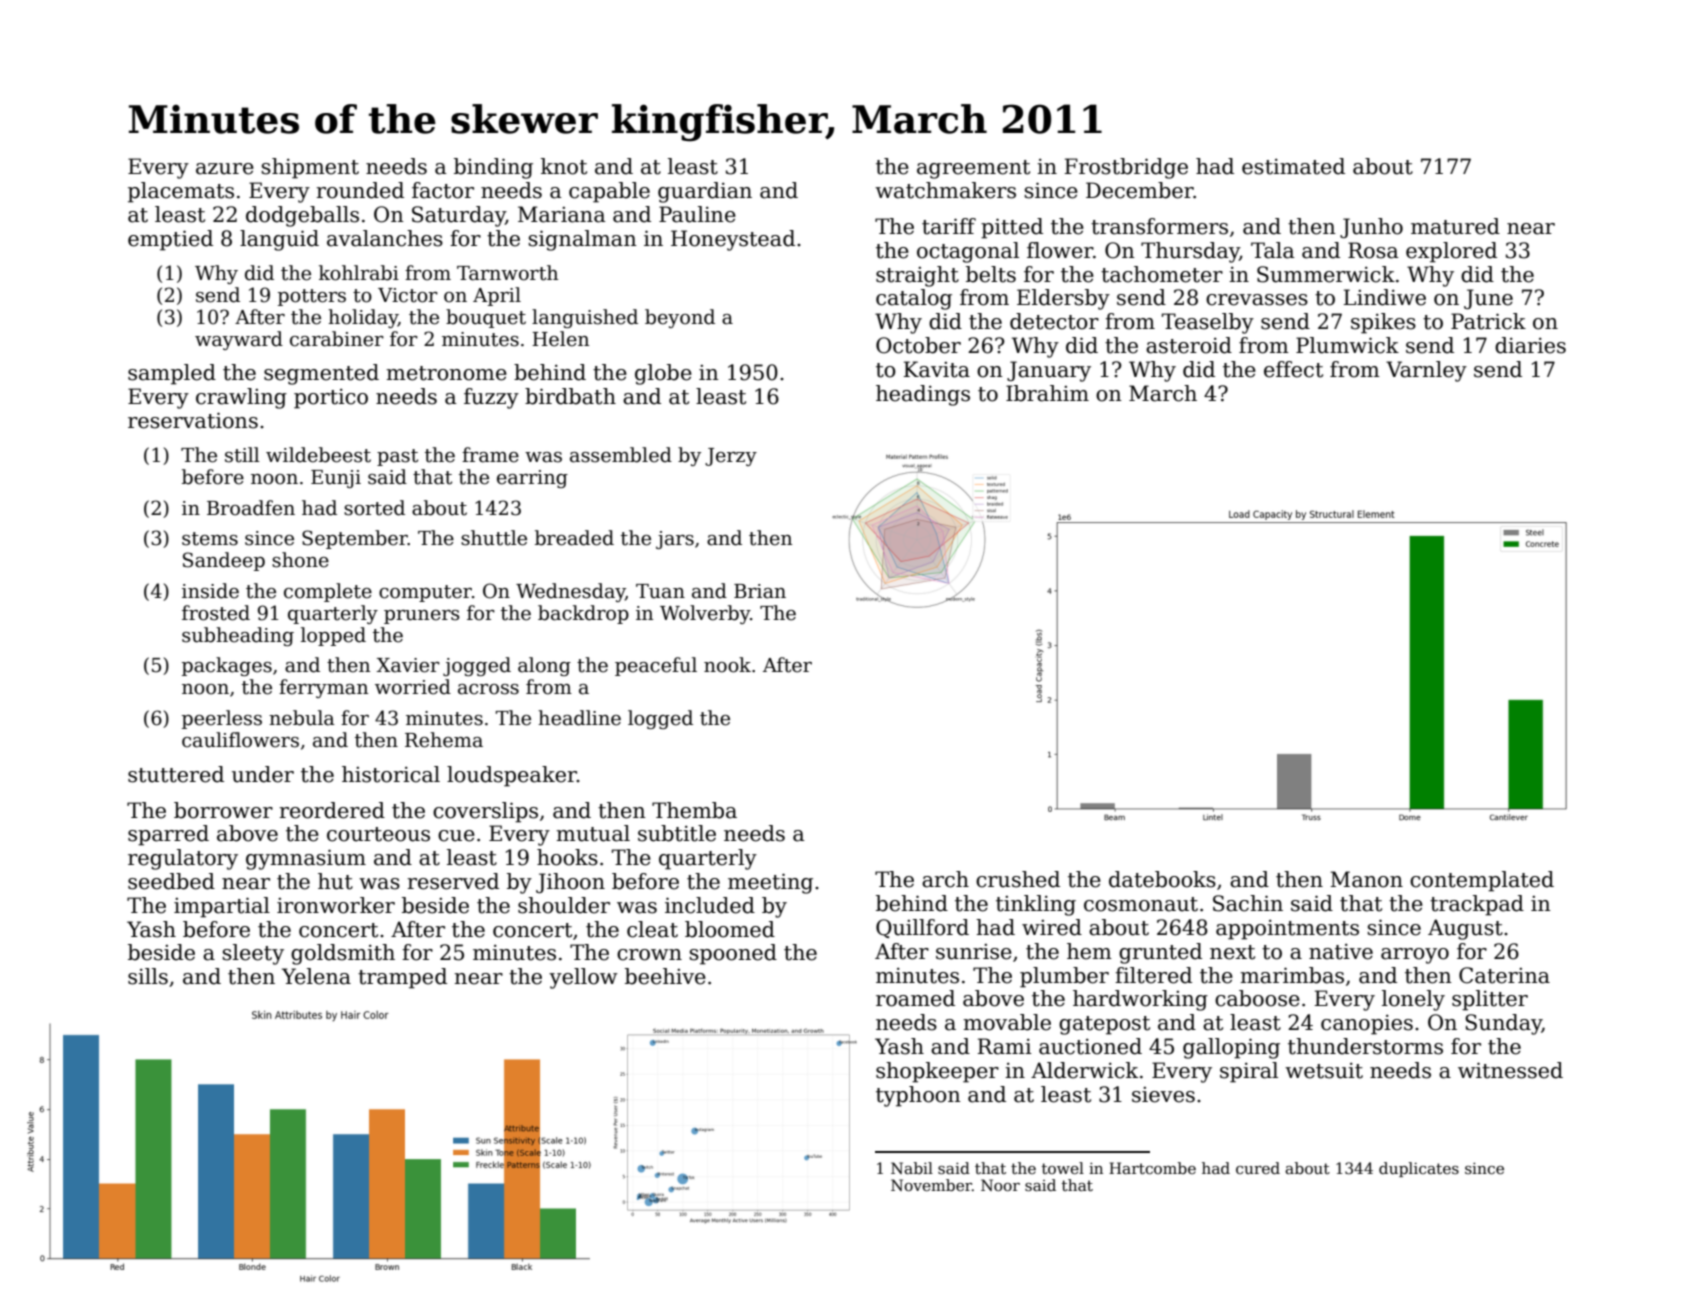 The height and width of the image is (1311, 1696). I want to click on transformers, so click(1159, 226).
